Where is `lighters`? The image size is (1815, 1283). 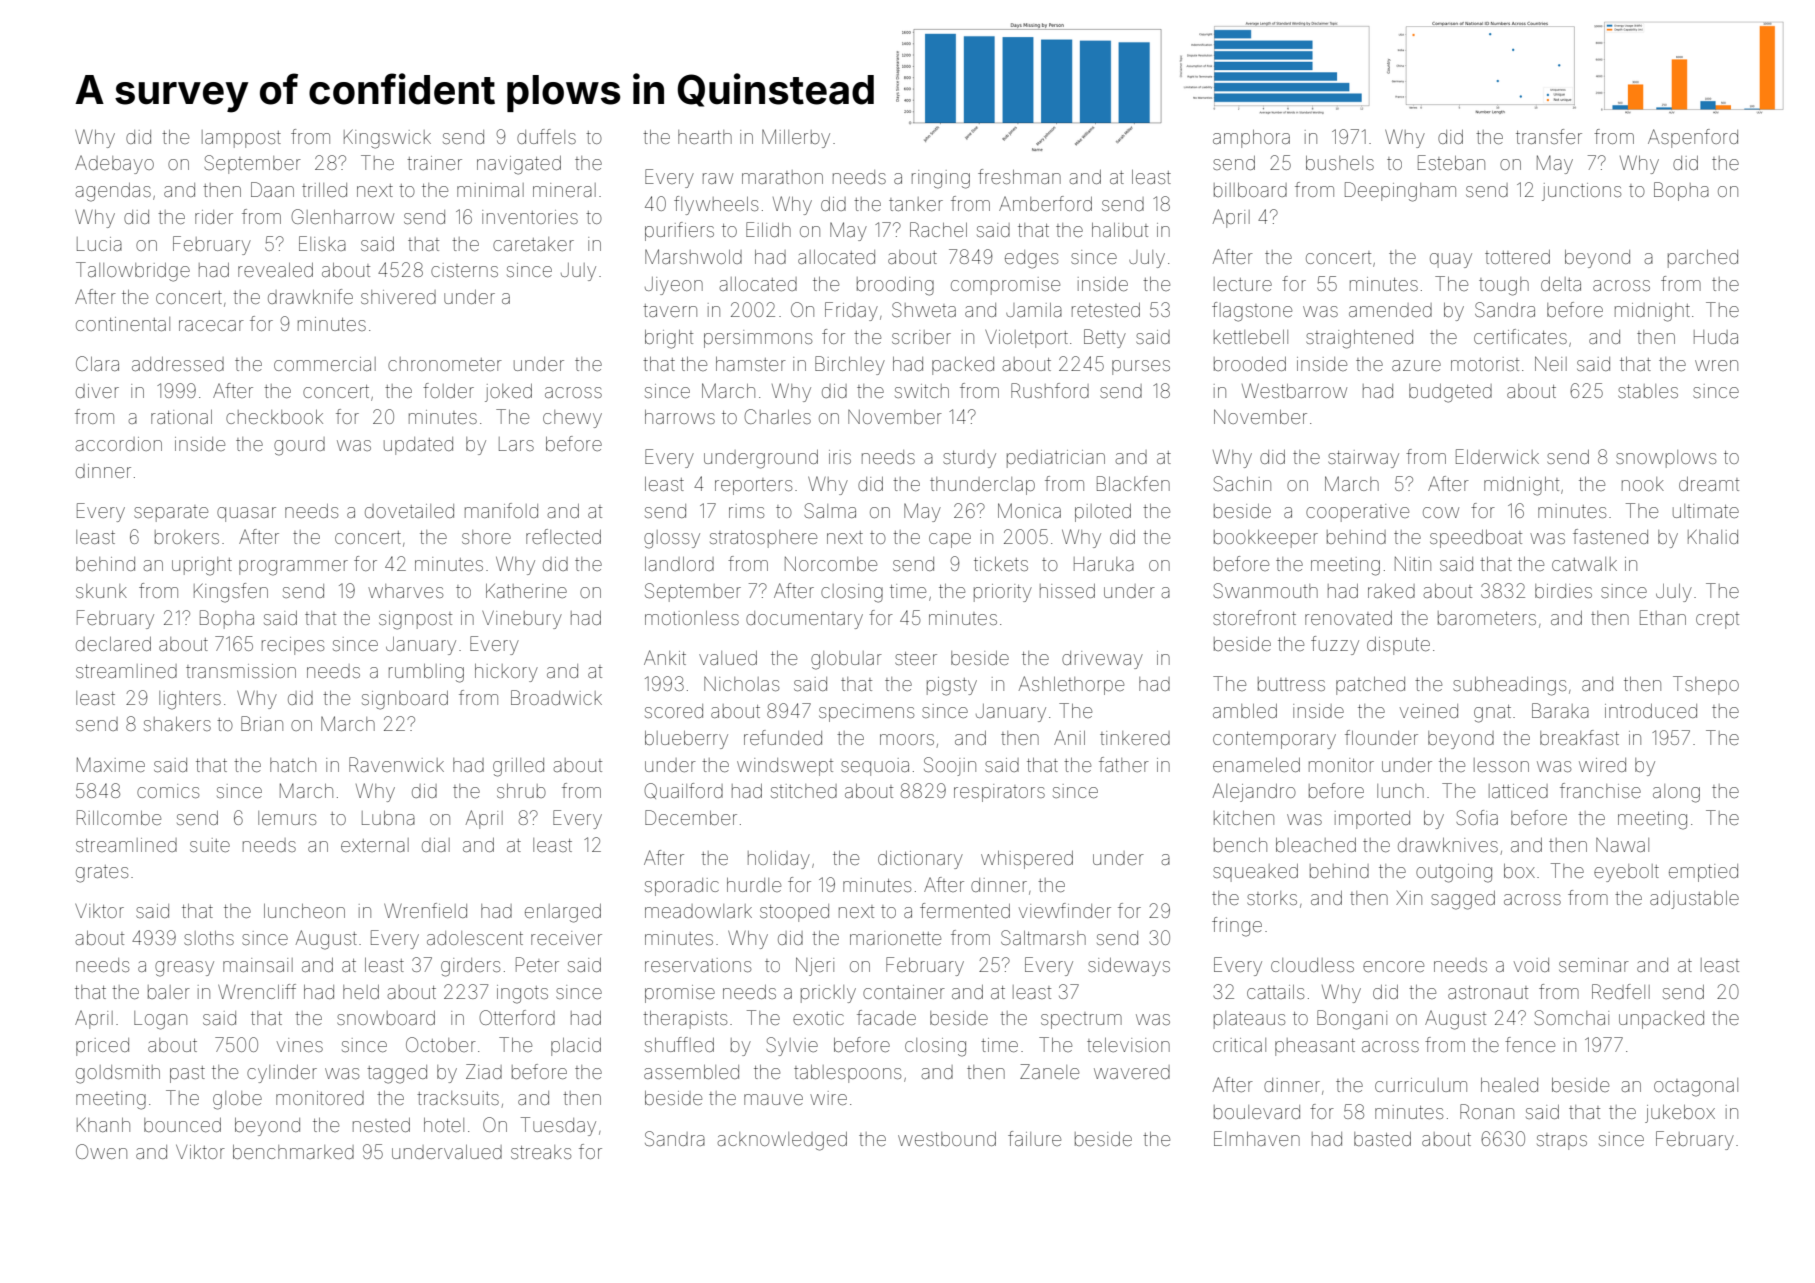 lighters is located at coordinates (190, 700).
